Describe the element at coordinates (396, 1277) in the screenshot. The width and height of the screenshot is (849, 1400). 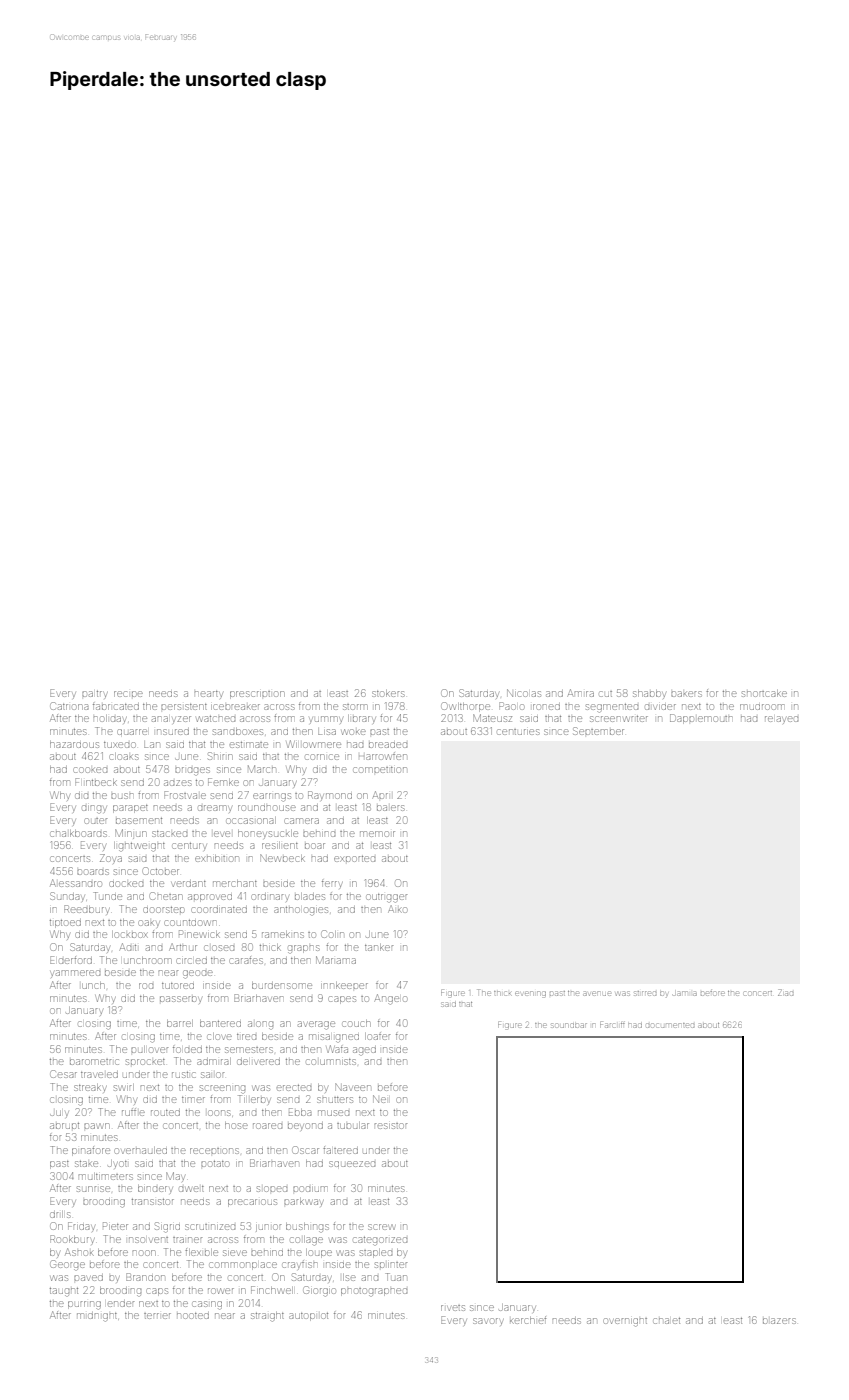
I see `Tuan` at that location.
